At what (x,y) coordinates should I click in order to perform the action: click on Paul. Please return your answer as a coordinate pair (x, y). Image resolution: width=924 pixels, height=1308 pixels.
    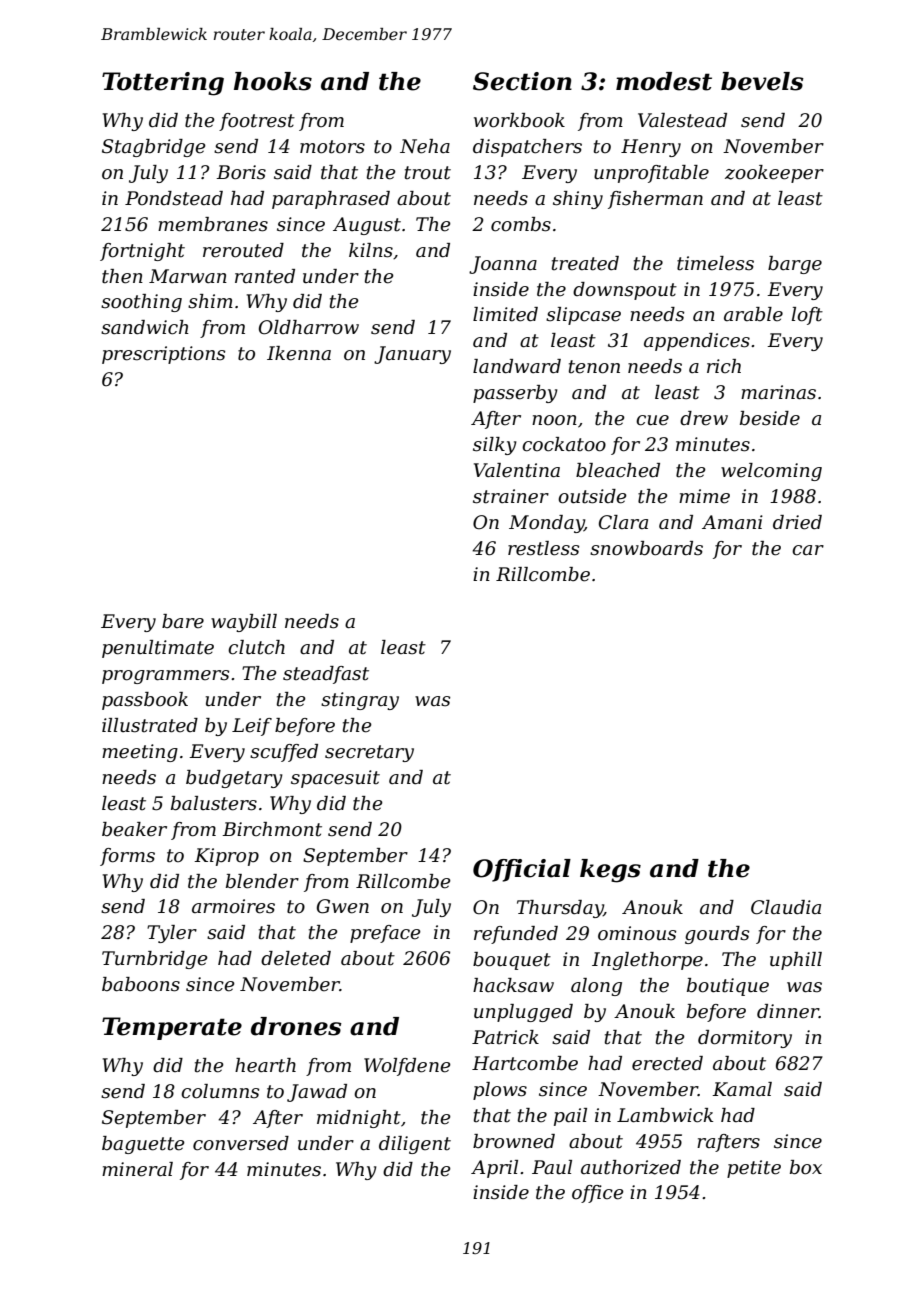
    Looking at the image, I should click on (552, 1167).
